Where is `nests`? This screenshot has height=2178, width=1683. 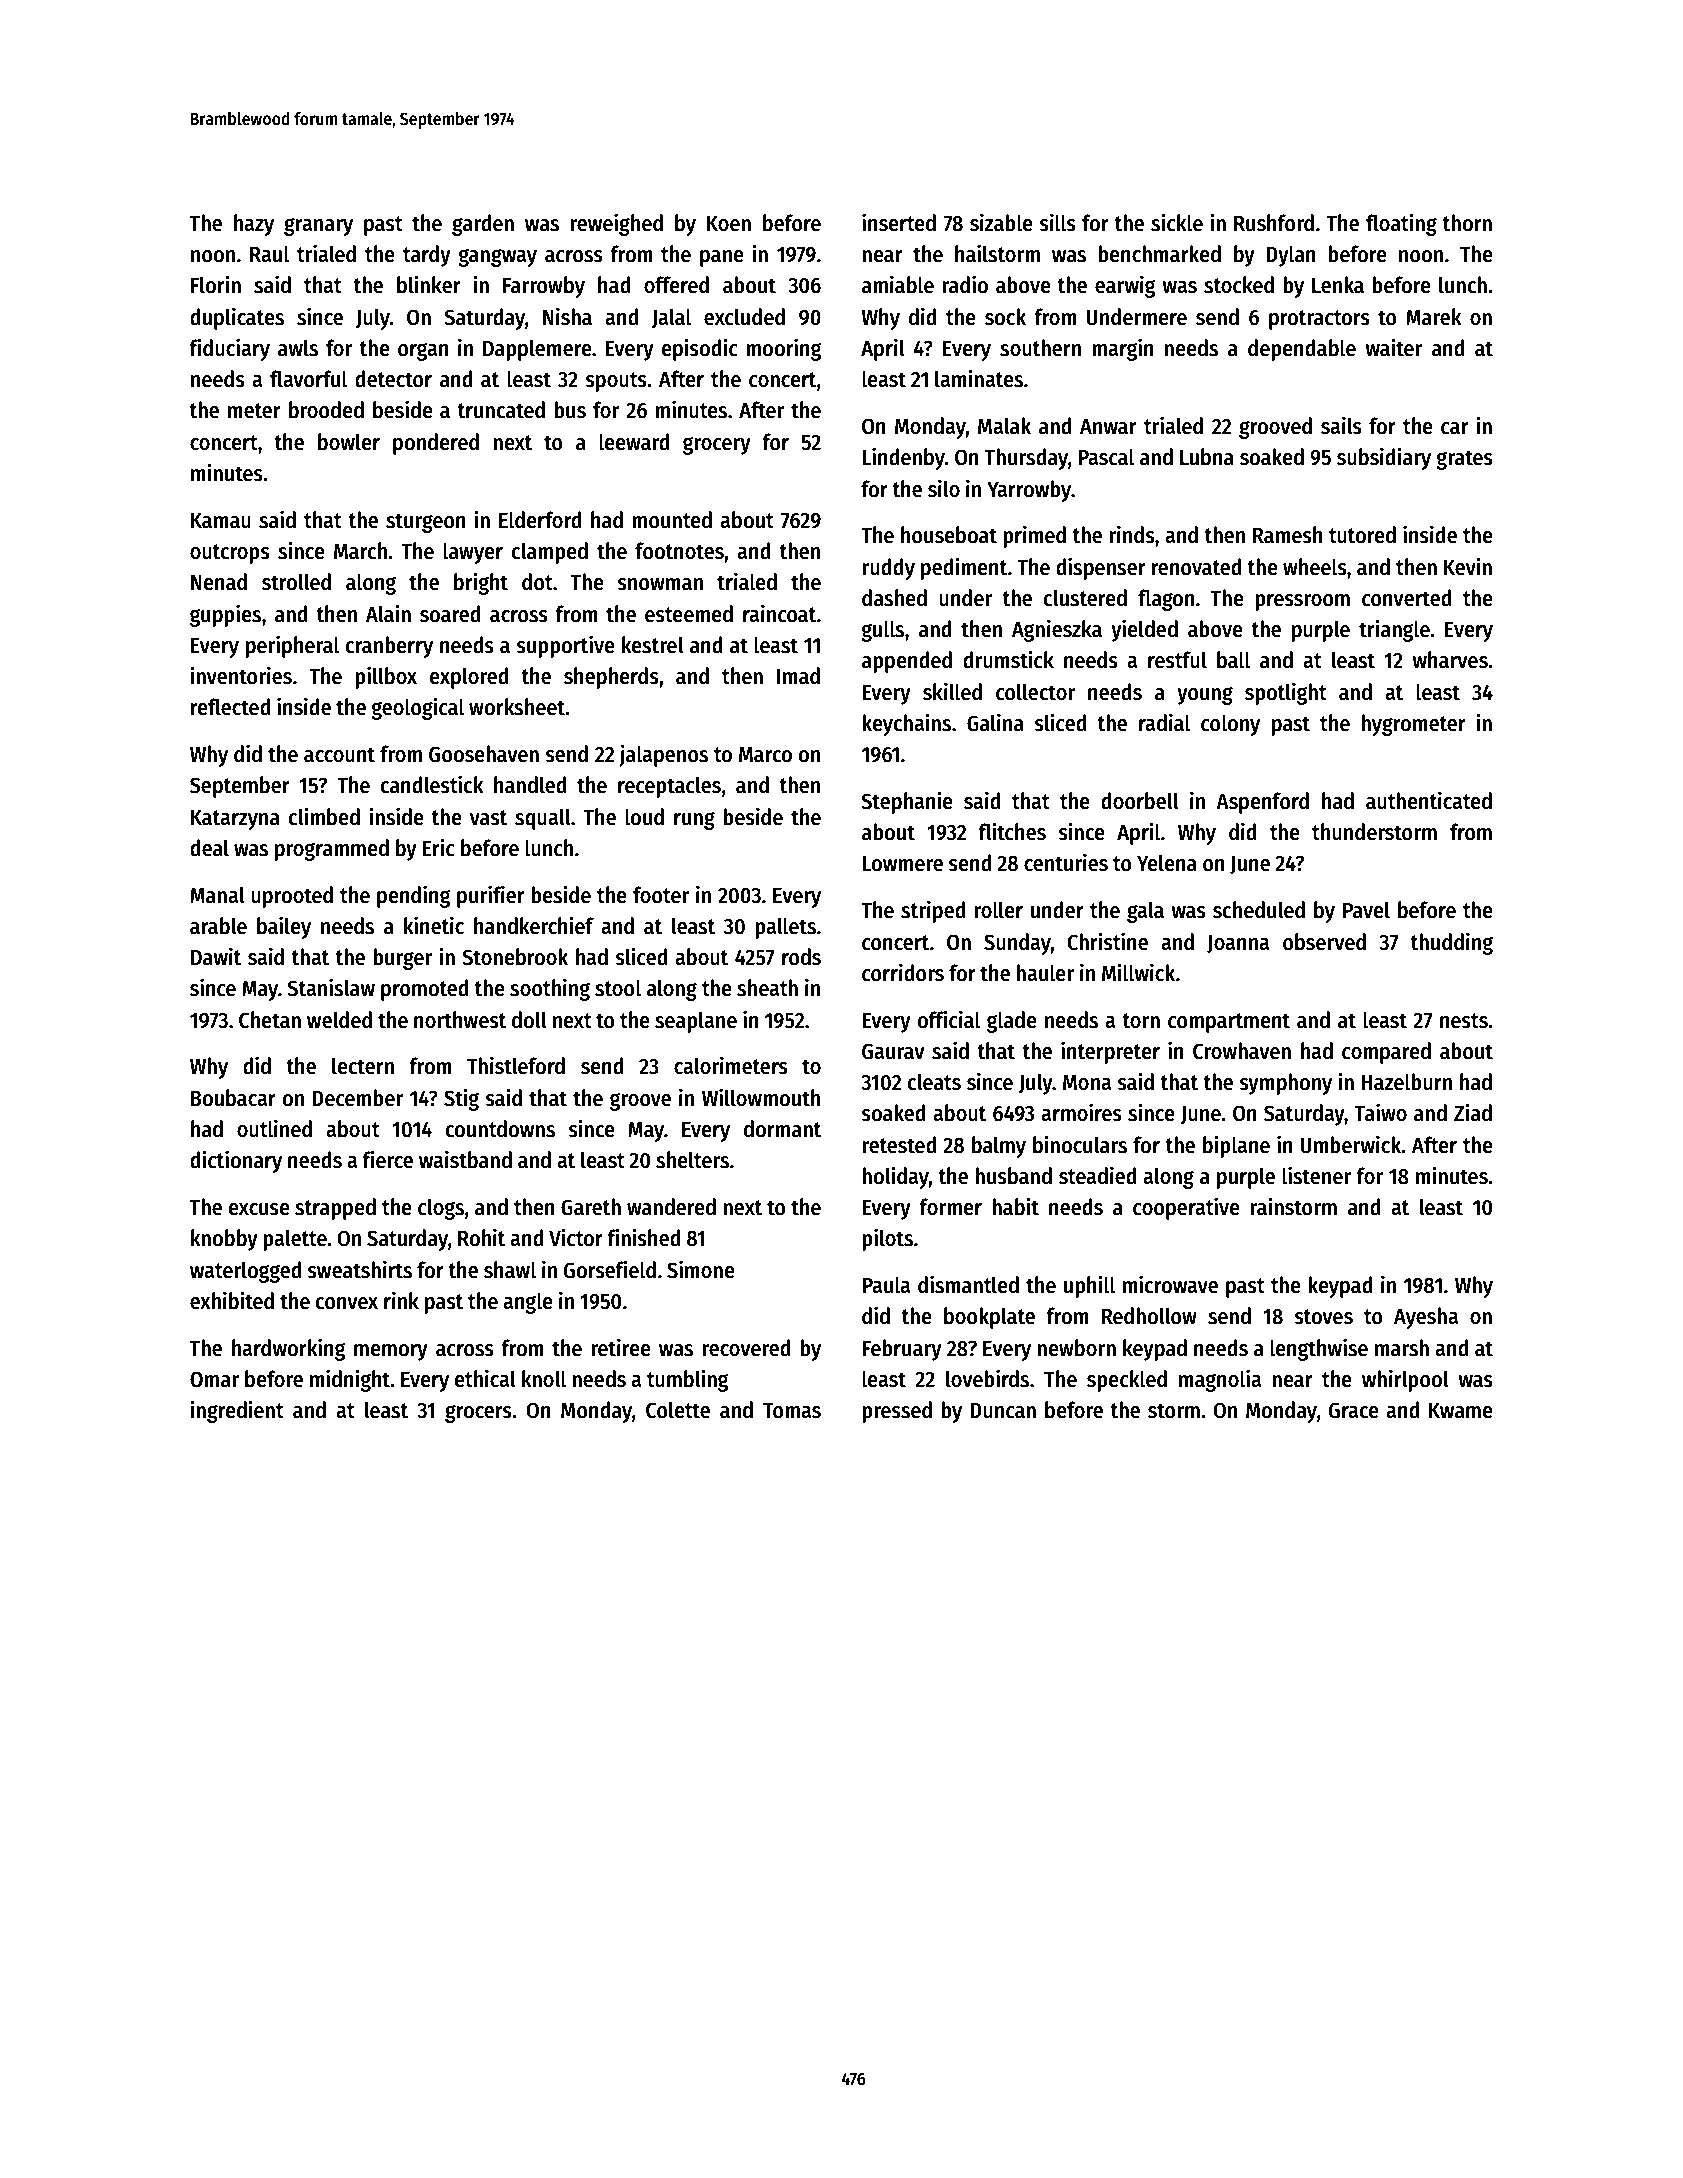 nests is located at coordinates (1464, 1021).
